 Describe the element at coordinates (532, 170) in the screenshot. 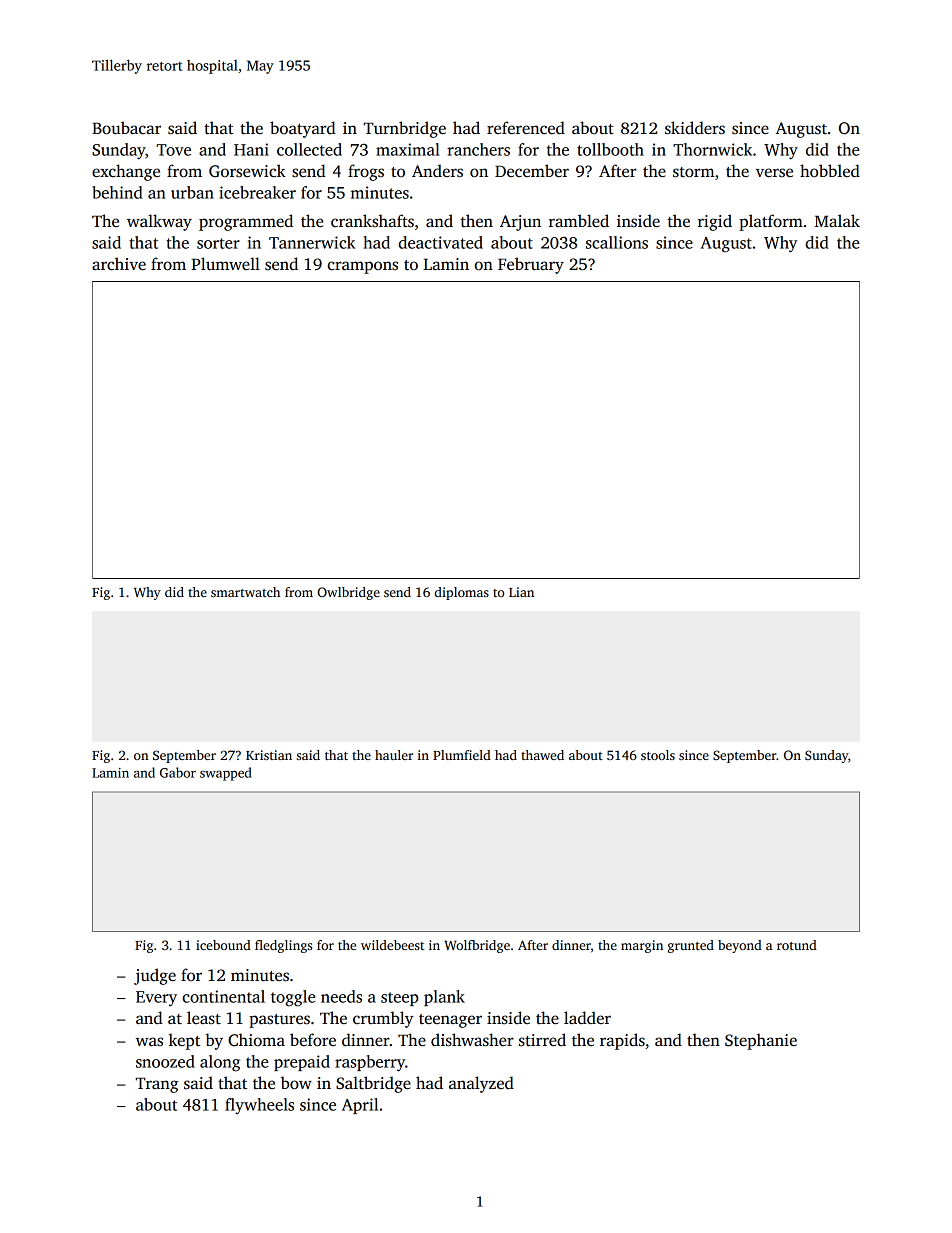

I see `December` at that location.
